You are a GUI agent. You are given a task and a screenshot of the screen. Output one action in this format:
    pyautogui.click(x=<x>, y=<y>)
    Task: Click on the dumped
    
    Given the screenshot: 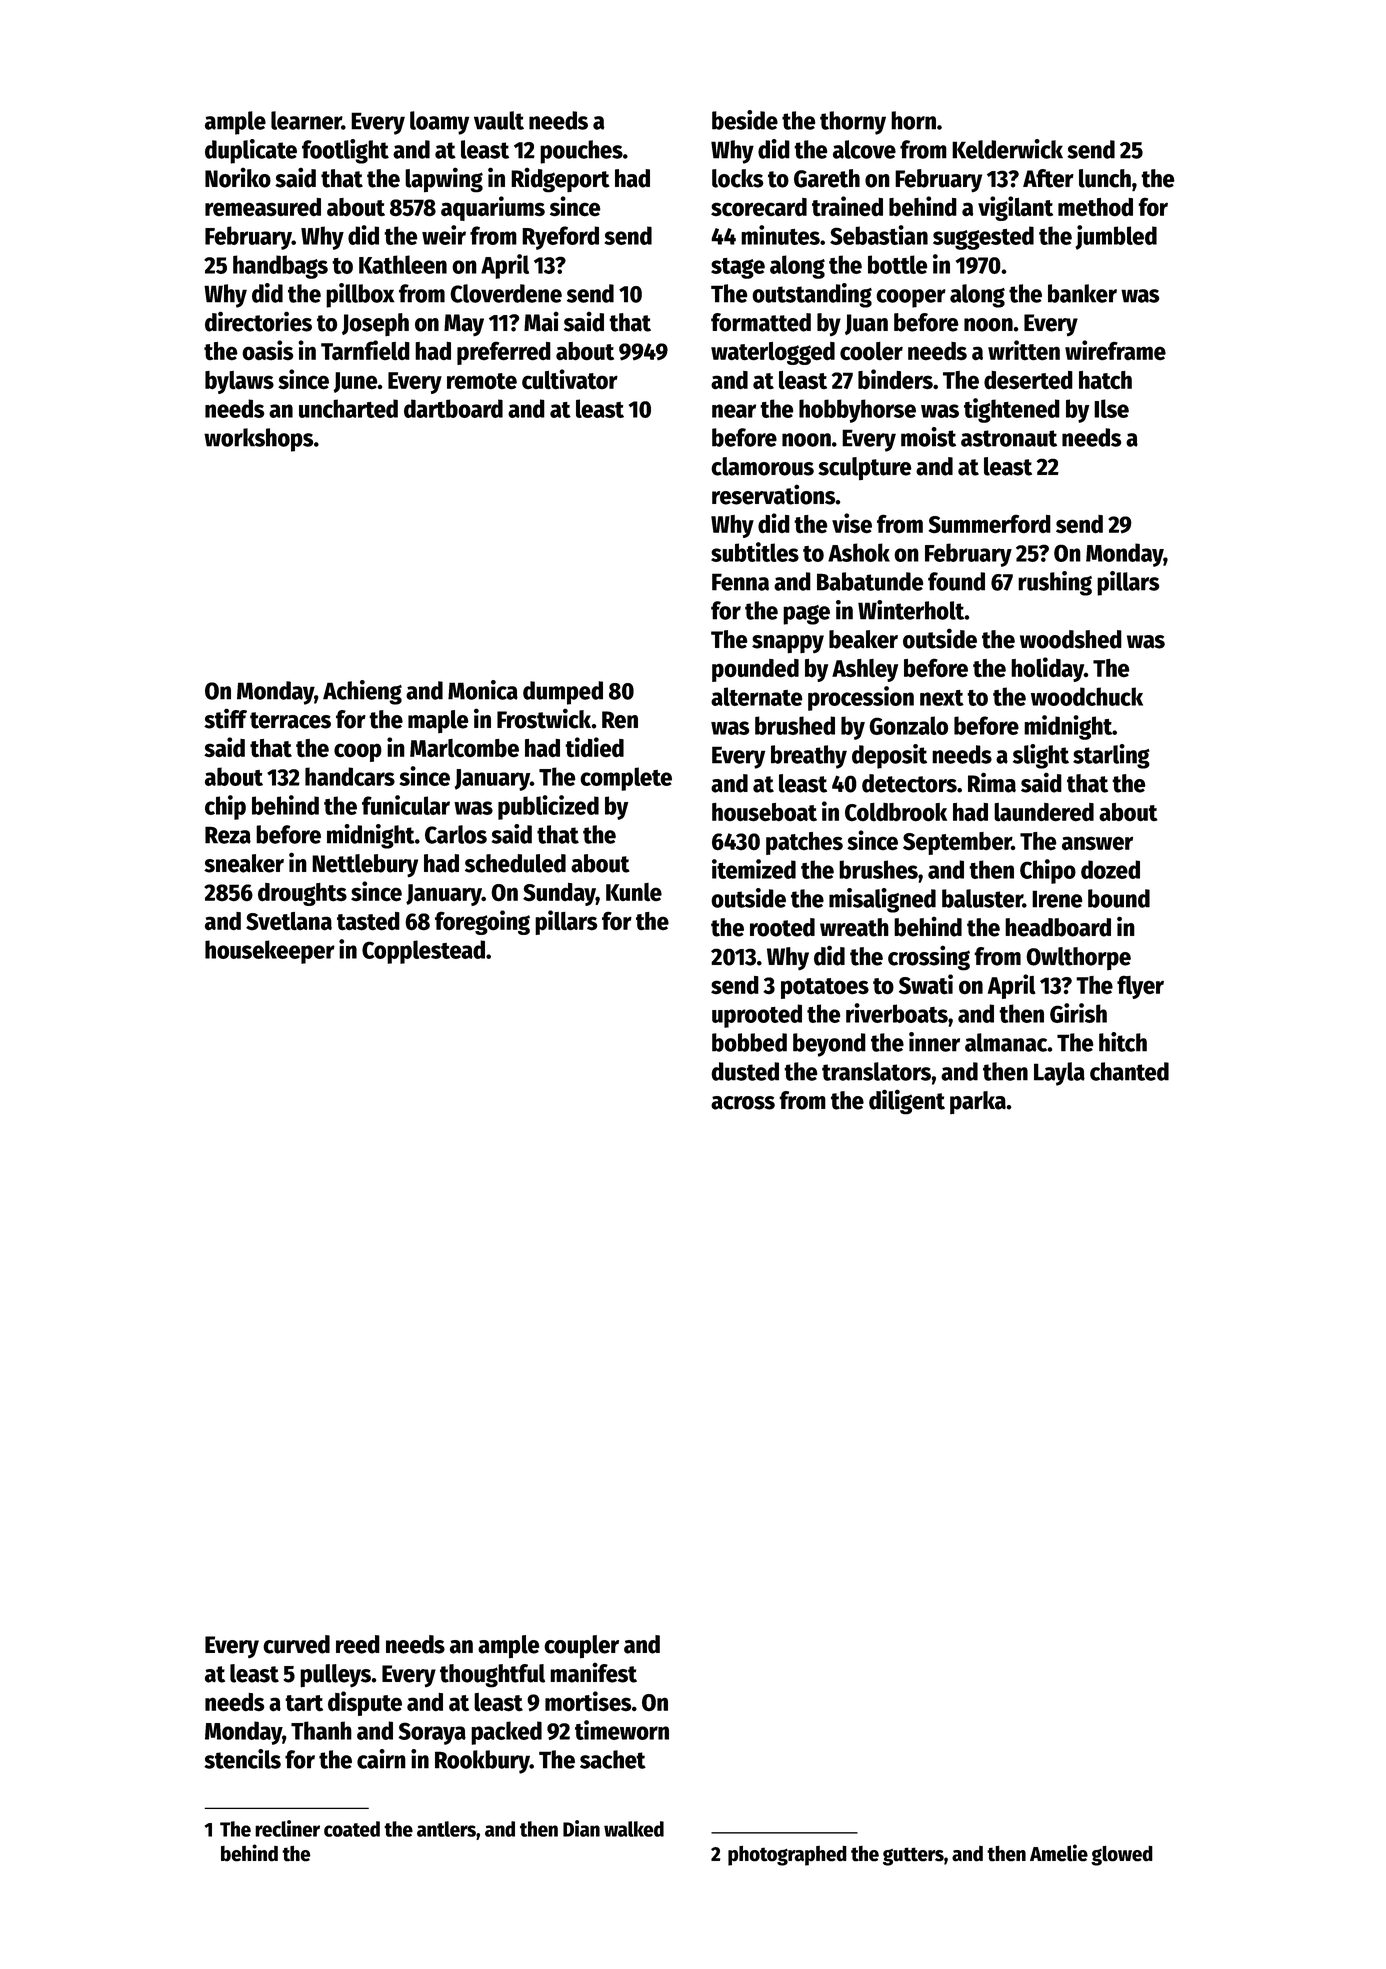 What is the action you would take?
    pyautogui.click(x=563, y=693)
